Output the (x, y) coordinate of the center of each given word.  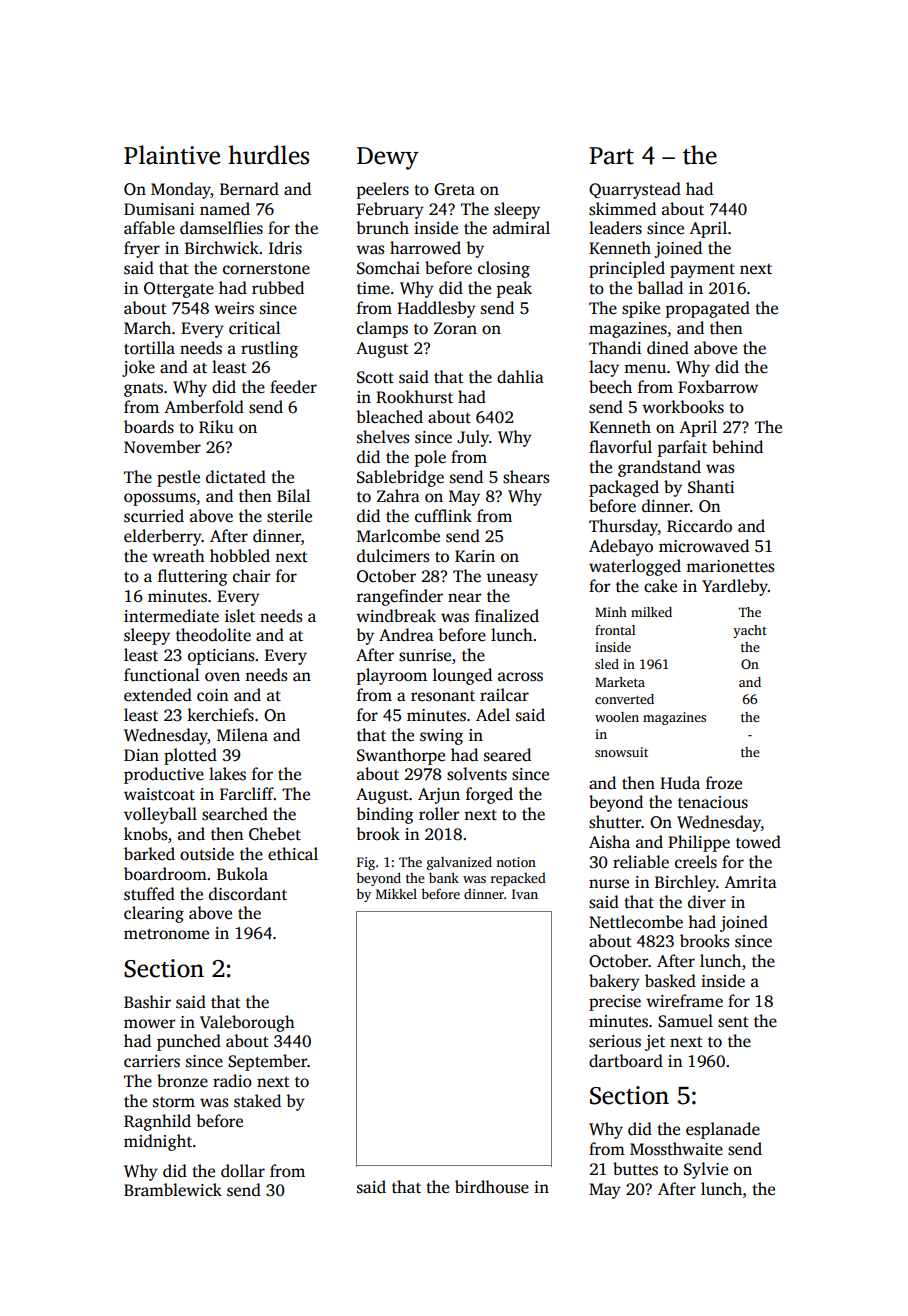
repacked (518, 879)
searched (235, 814)
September (267, 1062)
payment (702, 271)
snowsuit (621, 752)
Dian (141, 755)
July (473, 438)
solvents (477, 774)
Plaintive (172, 155)
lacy (604, 368)
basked (670, 981)
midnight (158, 1142)
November (162, 447)
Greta (454, 189)
